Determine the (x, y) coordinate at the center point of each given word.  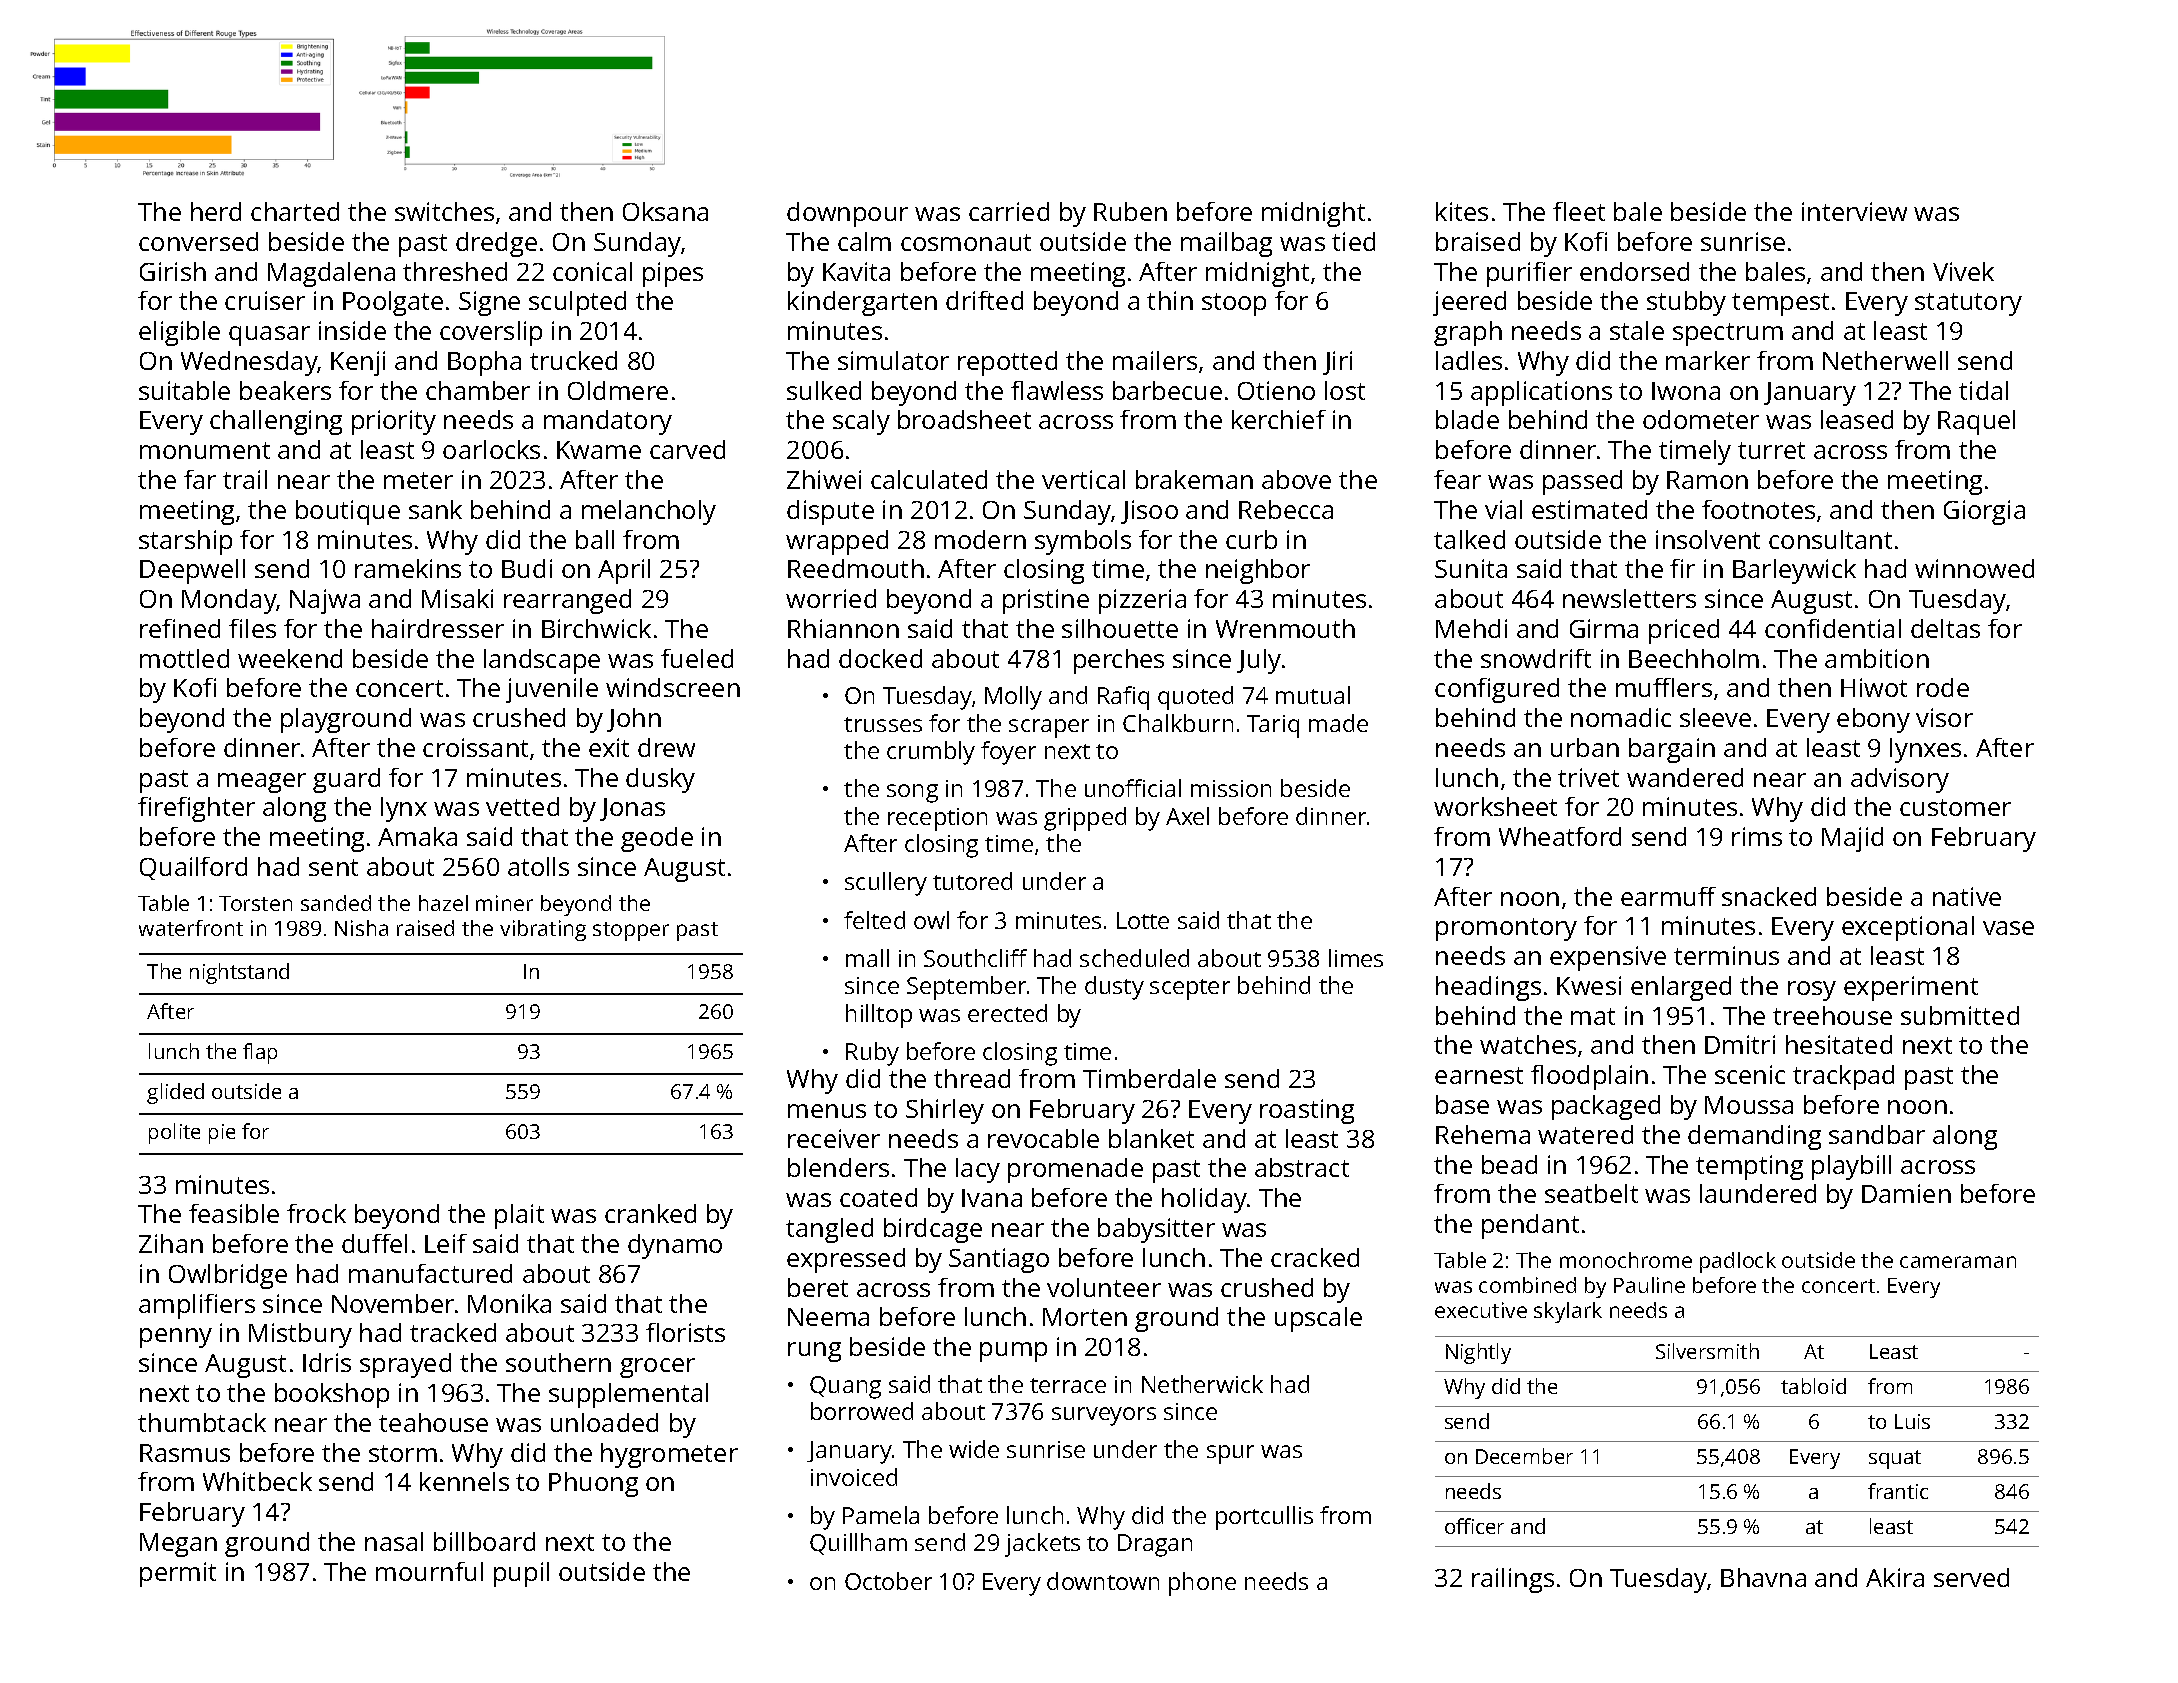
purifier (1529, 274)
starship (185, 542)
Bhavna (1763, 1577)
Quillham (858, 1544)
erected (1007, 1013)
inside (352, 330)
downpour (847, 214)
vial (1503, 509)
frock (316, 1213)
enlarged (1681, 988)
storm (403, 1453)
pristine (1046, 601)
